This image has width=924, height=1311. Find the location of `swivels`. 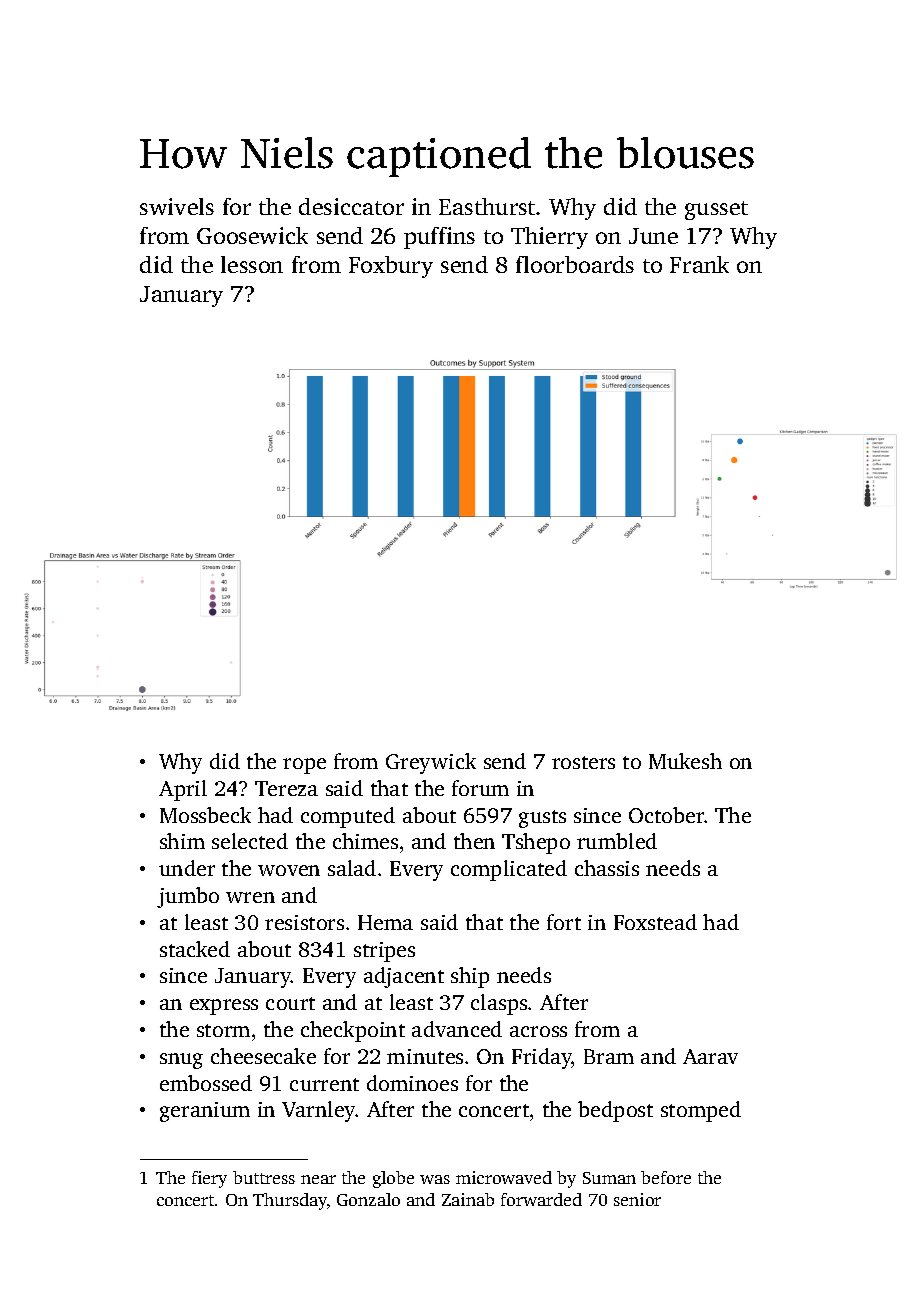

swivels is located at coordinates (177, 206).
